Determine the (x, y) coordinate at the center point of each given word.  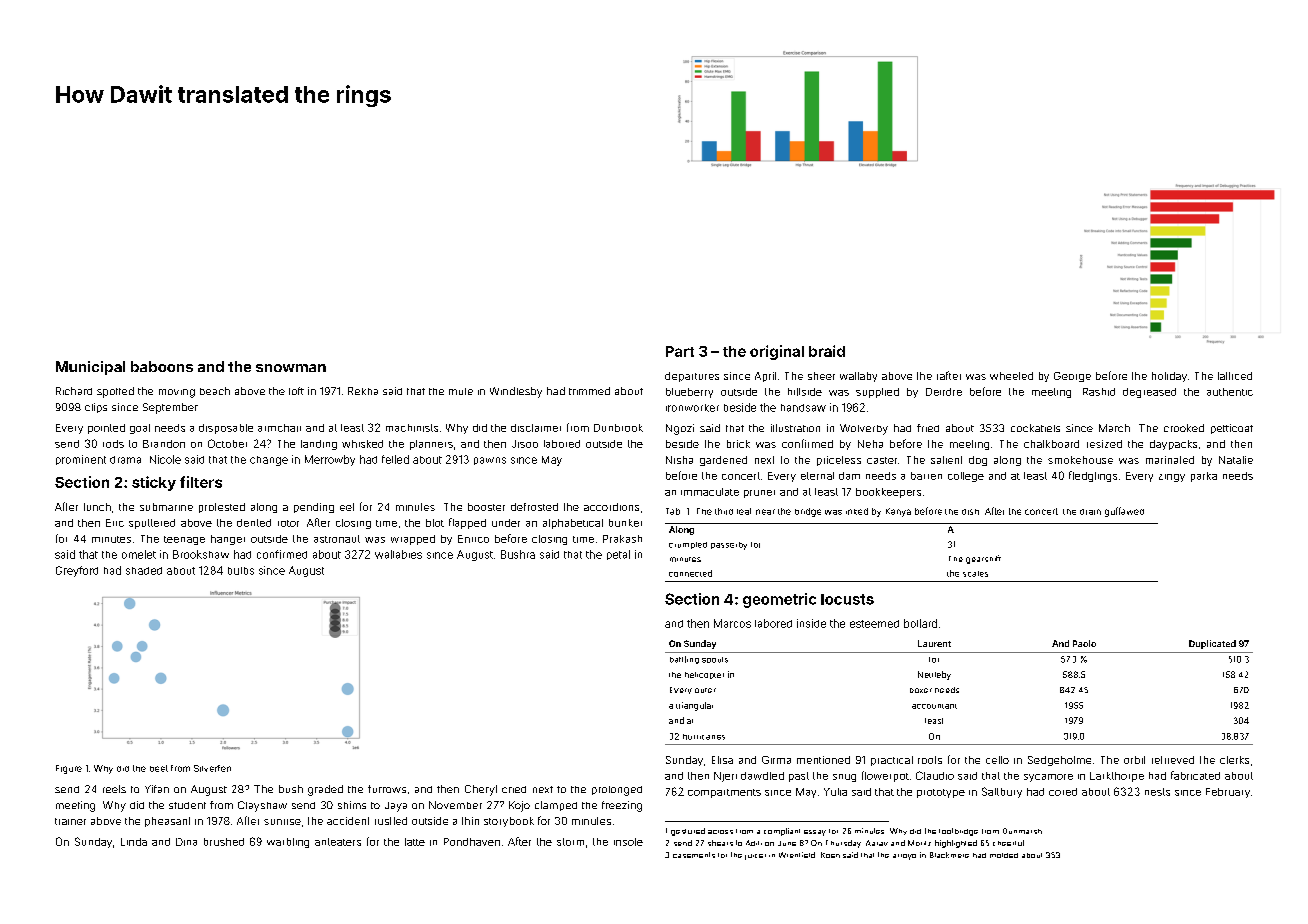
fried (928, 428)
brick (738, 444)
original (777, 352)
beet (159, 768)
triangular (694, 706)
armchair (279, 428)
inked (857, 511)
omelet (139, 554)
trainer (70, 821)
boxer (921, 690)
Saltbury (1002, 792)
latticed (1235, 376)
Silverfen (212, 768)
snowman (291, 368)
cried (514, 789)
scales (975, 574)
